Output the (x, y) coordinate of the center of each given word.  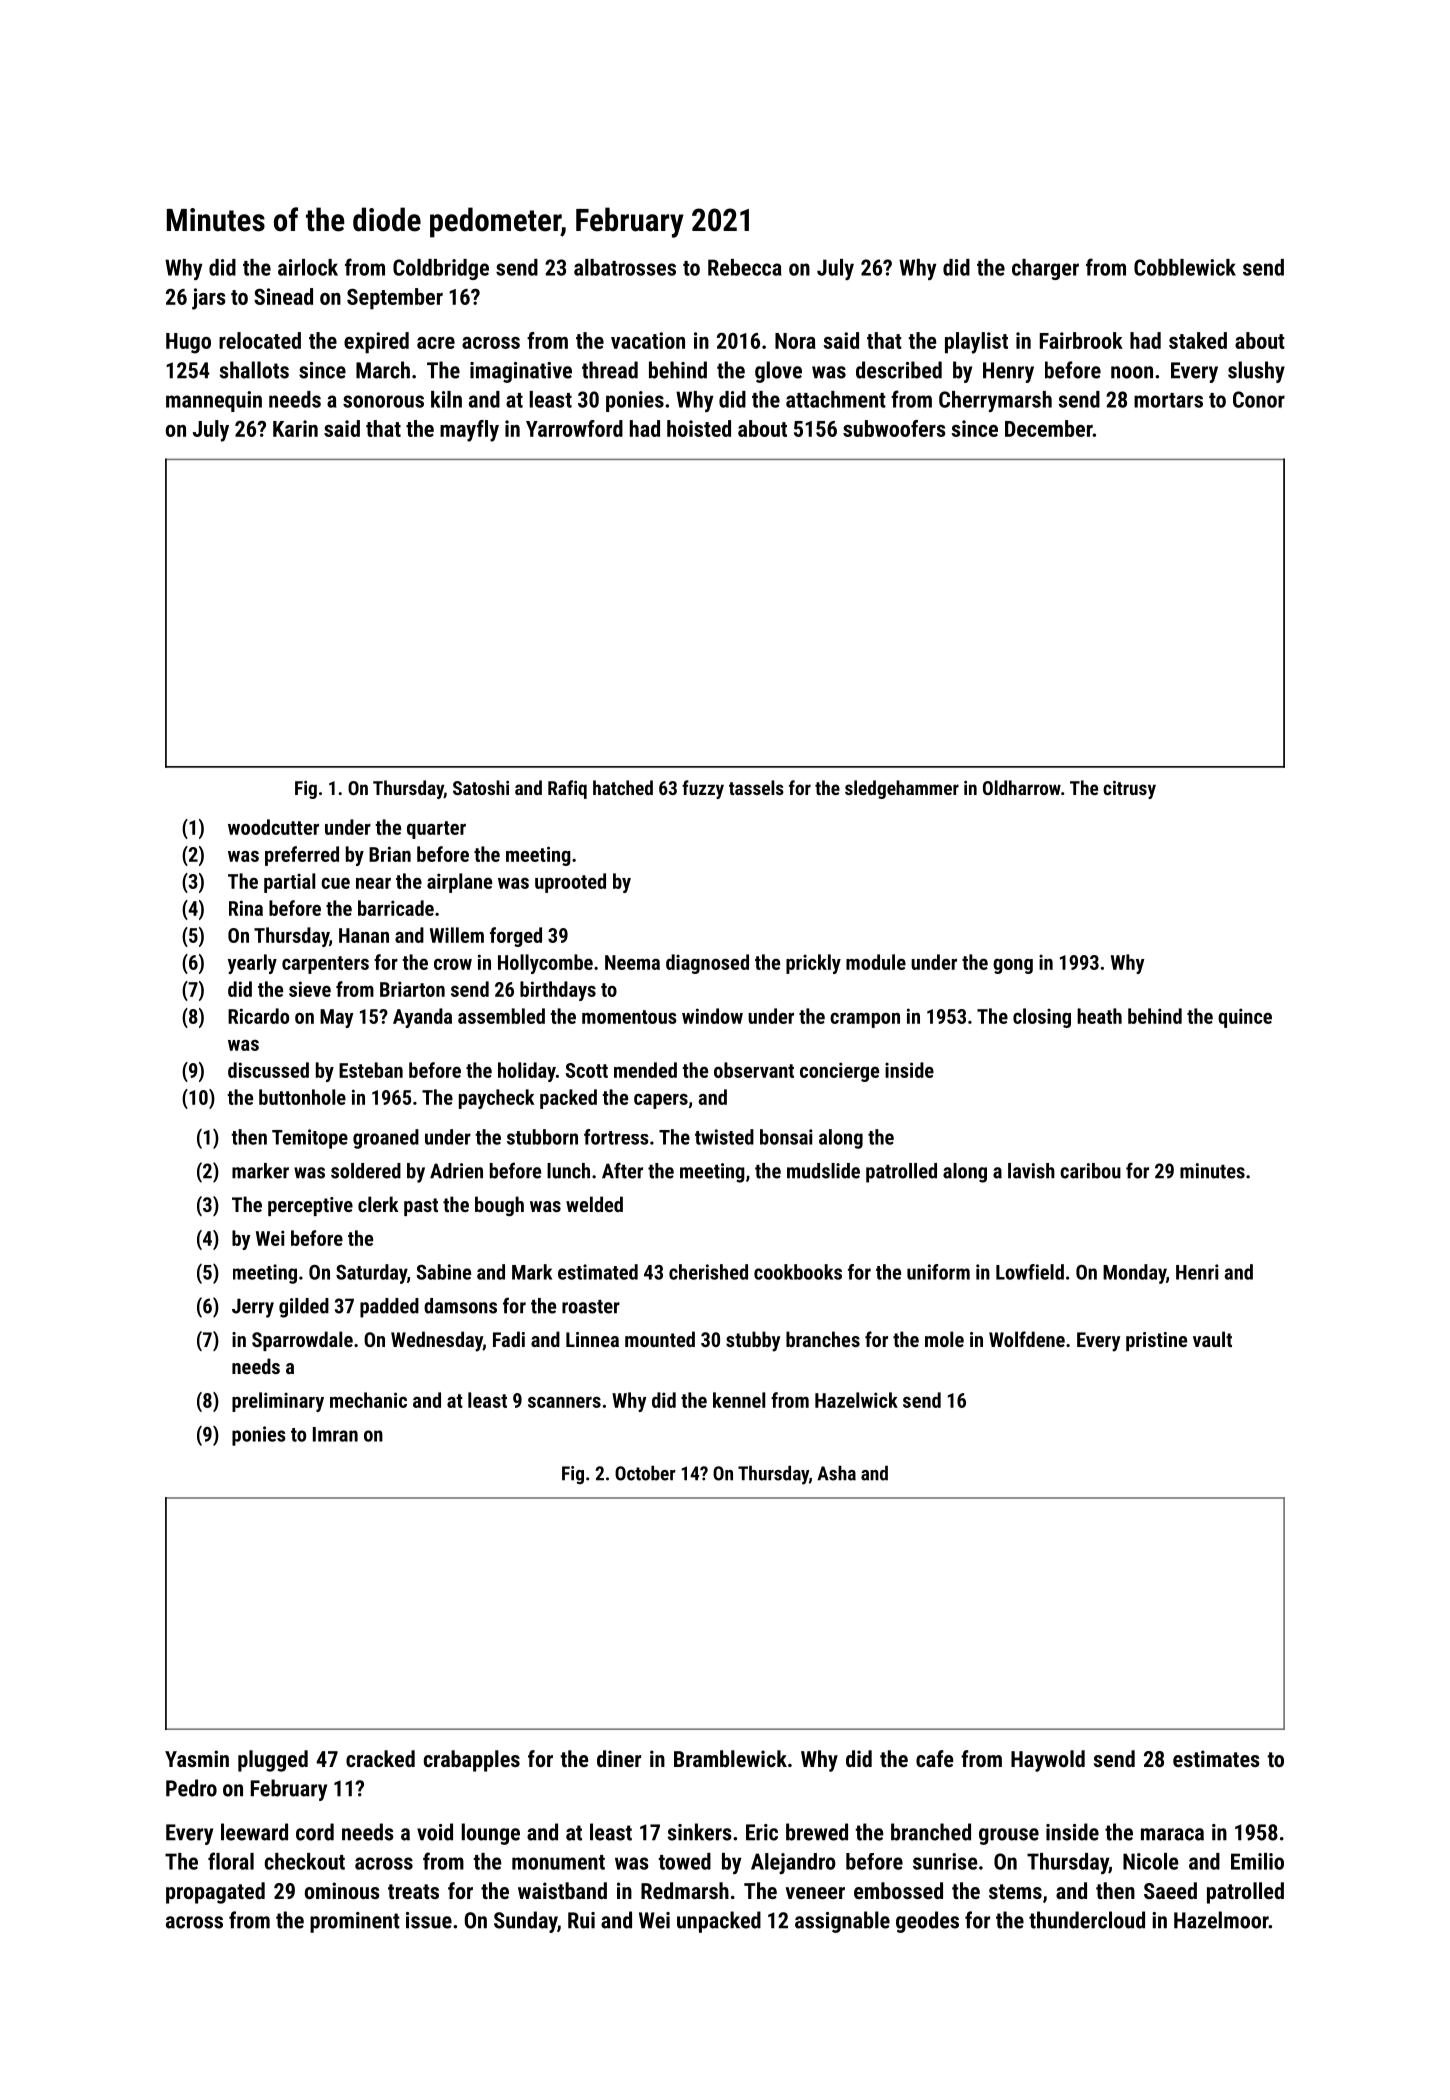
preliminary (278, 1402)
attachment (836, 399)
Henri (1197, 1272)
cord (315, 1832)
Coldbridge (441, 269)
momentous (629, 1017)
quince (1245, 1018)
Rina (246, 908)
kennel (739, 1400)
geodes (927, 1922)
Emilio (1257, 1861)
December (1049, 428)
